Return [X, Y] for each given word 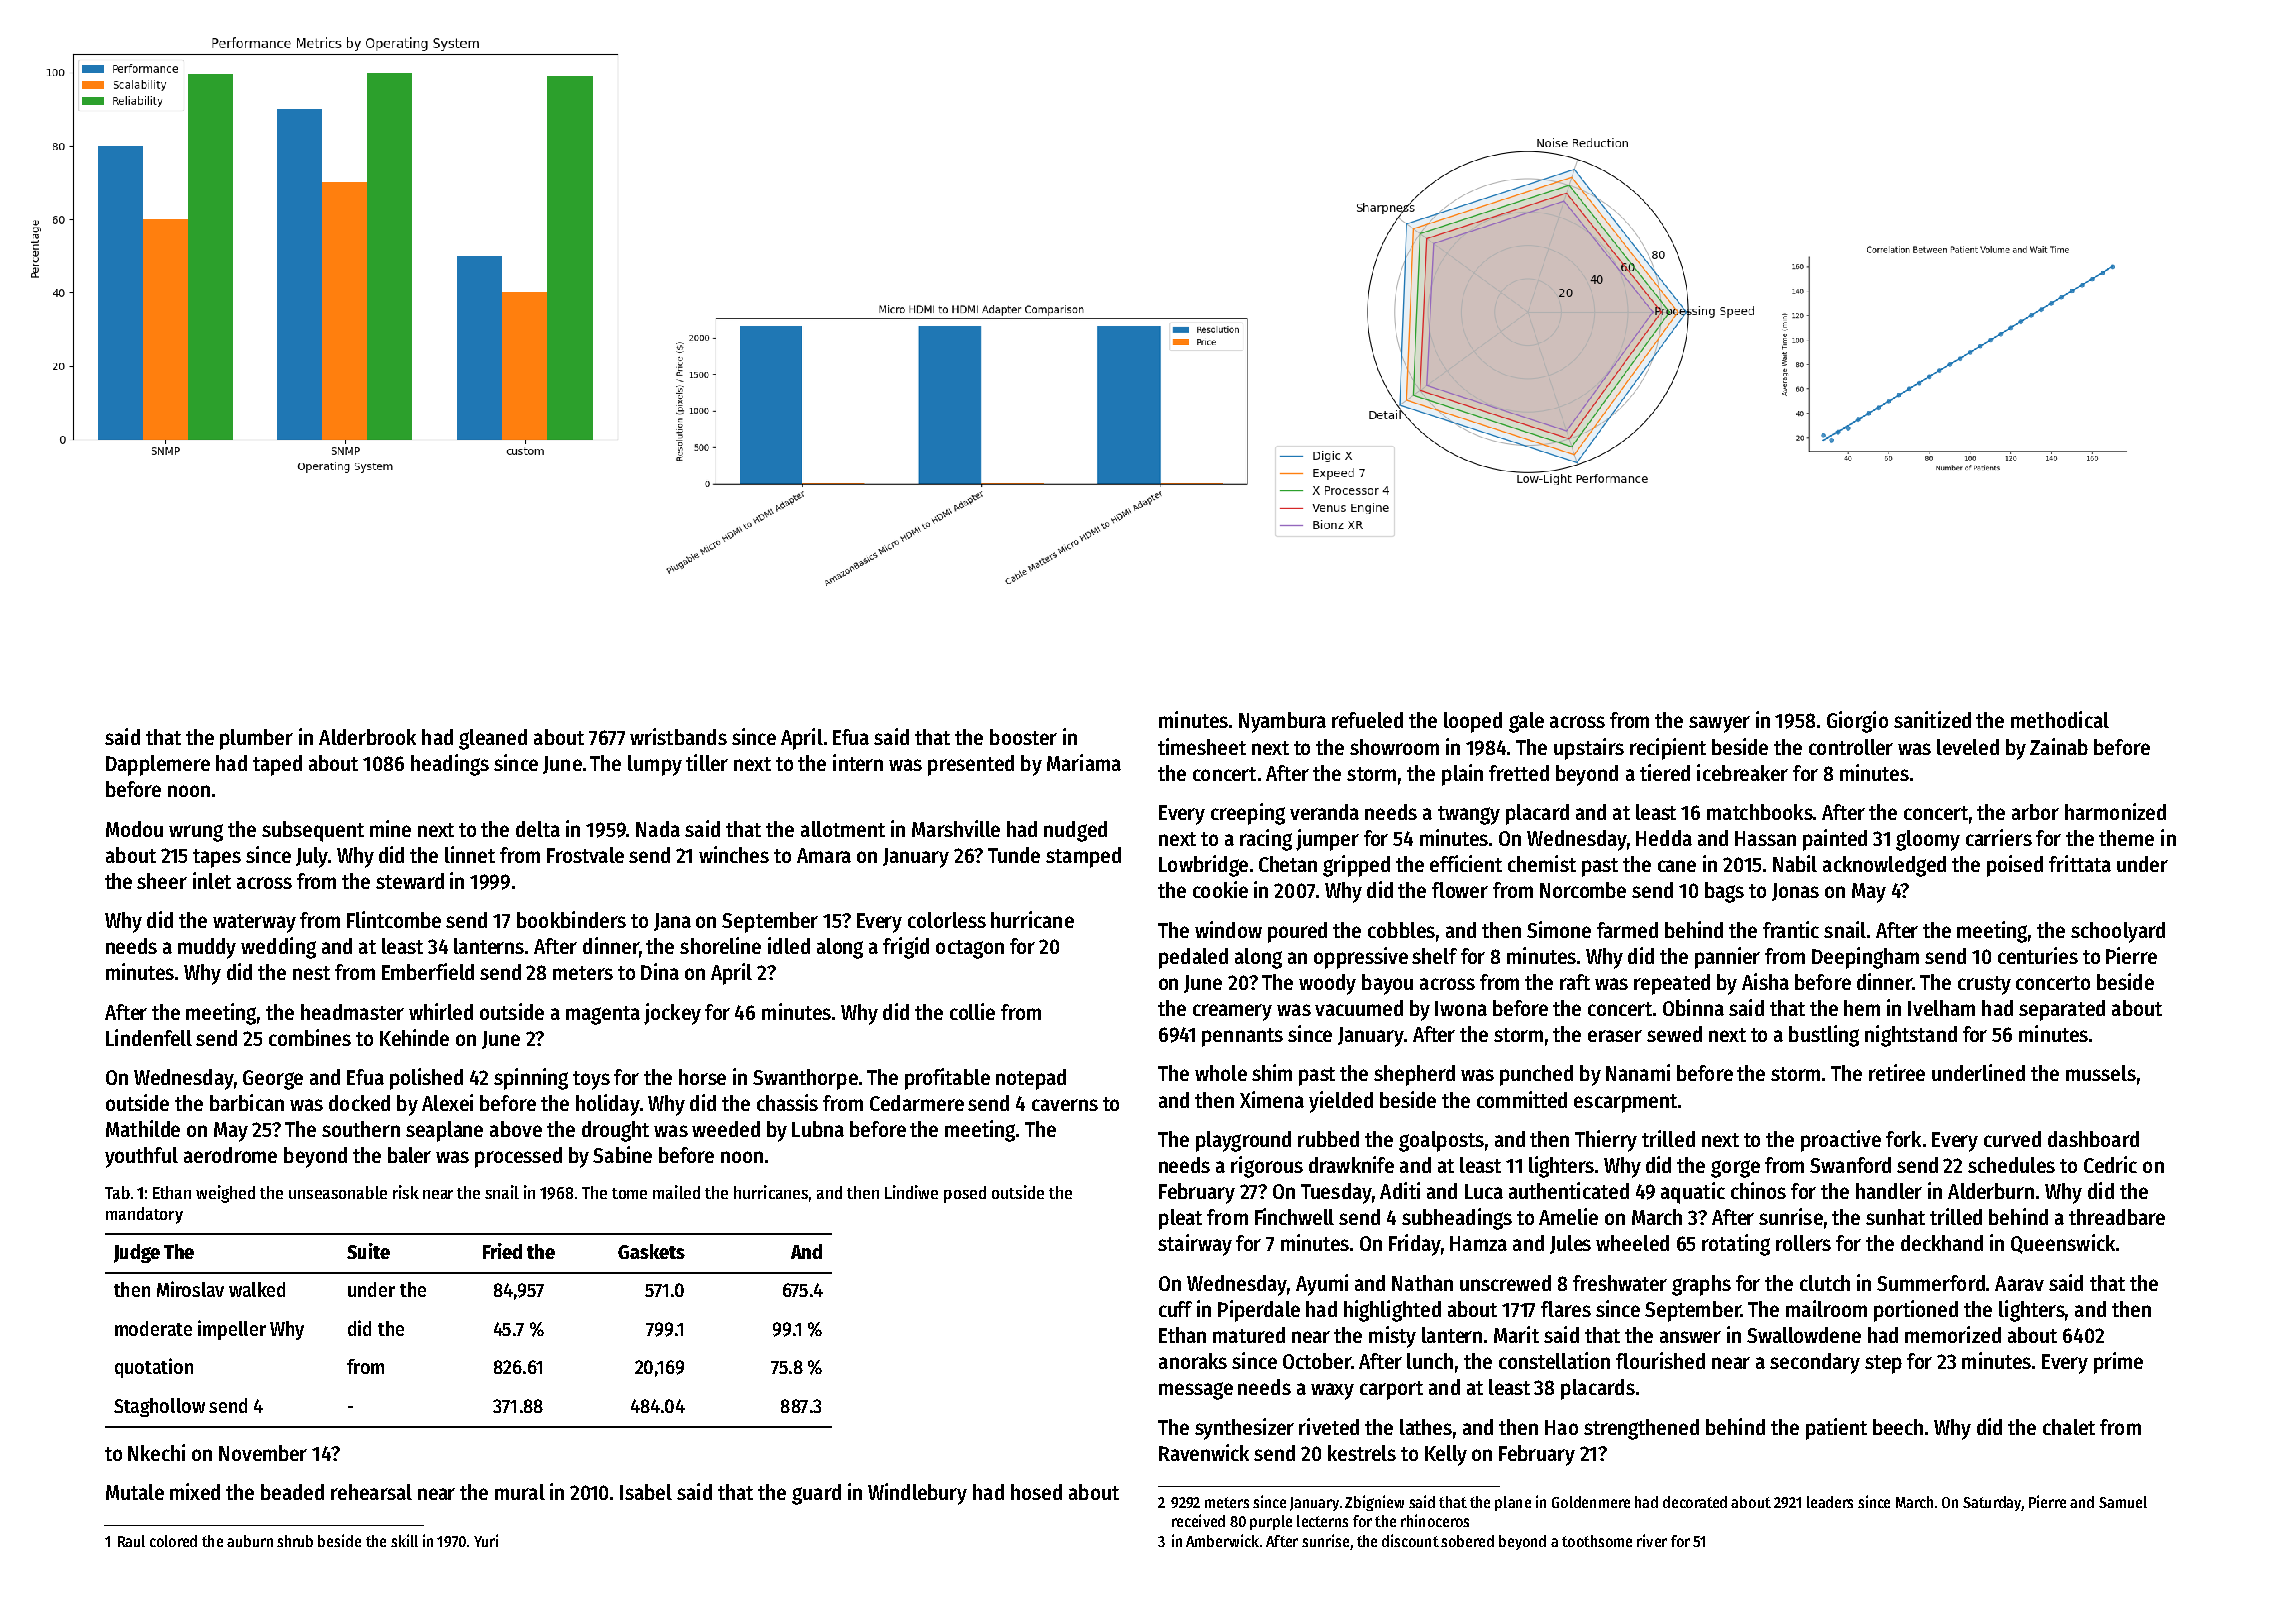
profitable [947, 1079]
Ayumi [1322, 1285]
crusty [1984, 985]
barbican [247, 1102]
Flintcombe [394, 919]
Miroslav [190, 1289]
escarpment [1625, 1103]
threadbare [2117, 1217]
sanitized [1932, 719]
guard [816, 1494]
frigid [906, 948]
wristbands [678, 736]
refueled [1367, 720]
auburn [250, 1541]
